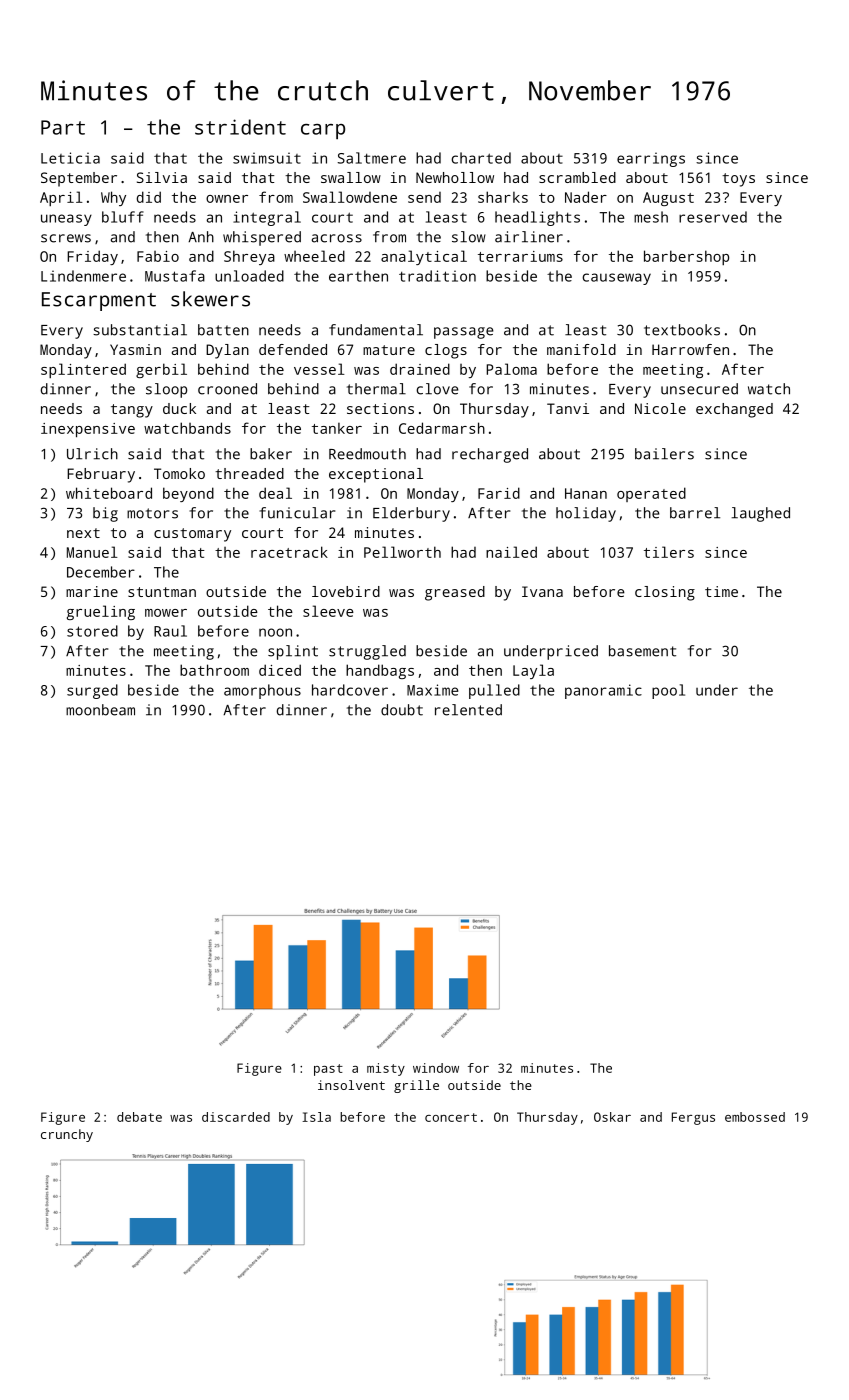  What do you see at coordinates (236, 1117) in the image?
I see `discarded` at bounding box center [236, 1117].
